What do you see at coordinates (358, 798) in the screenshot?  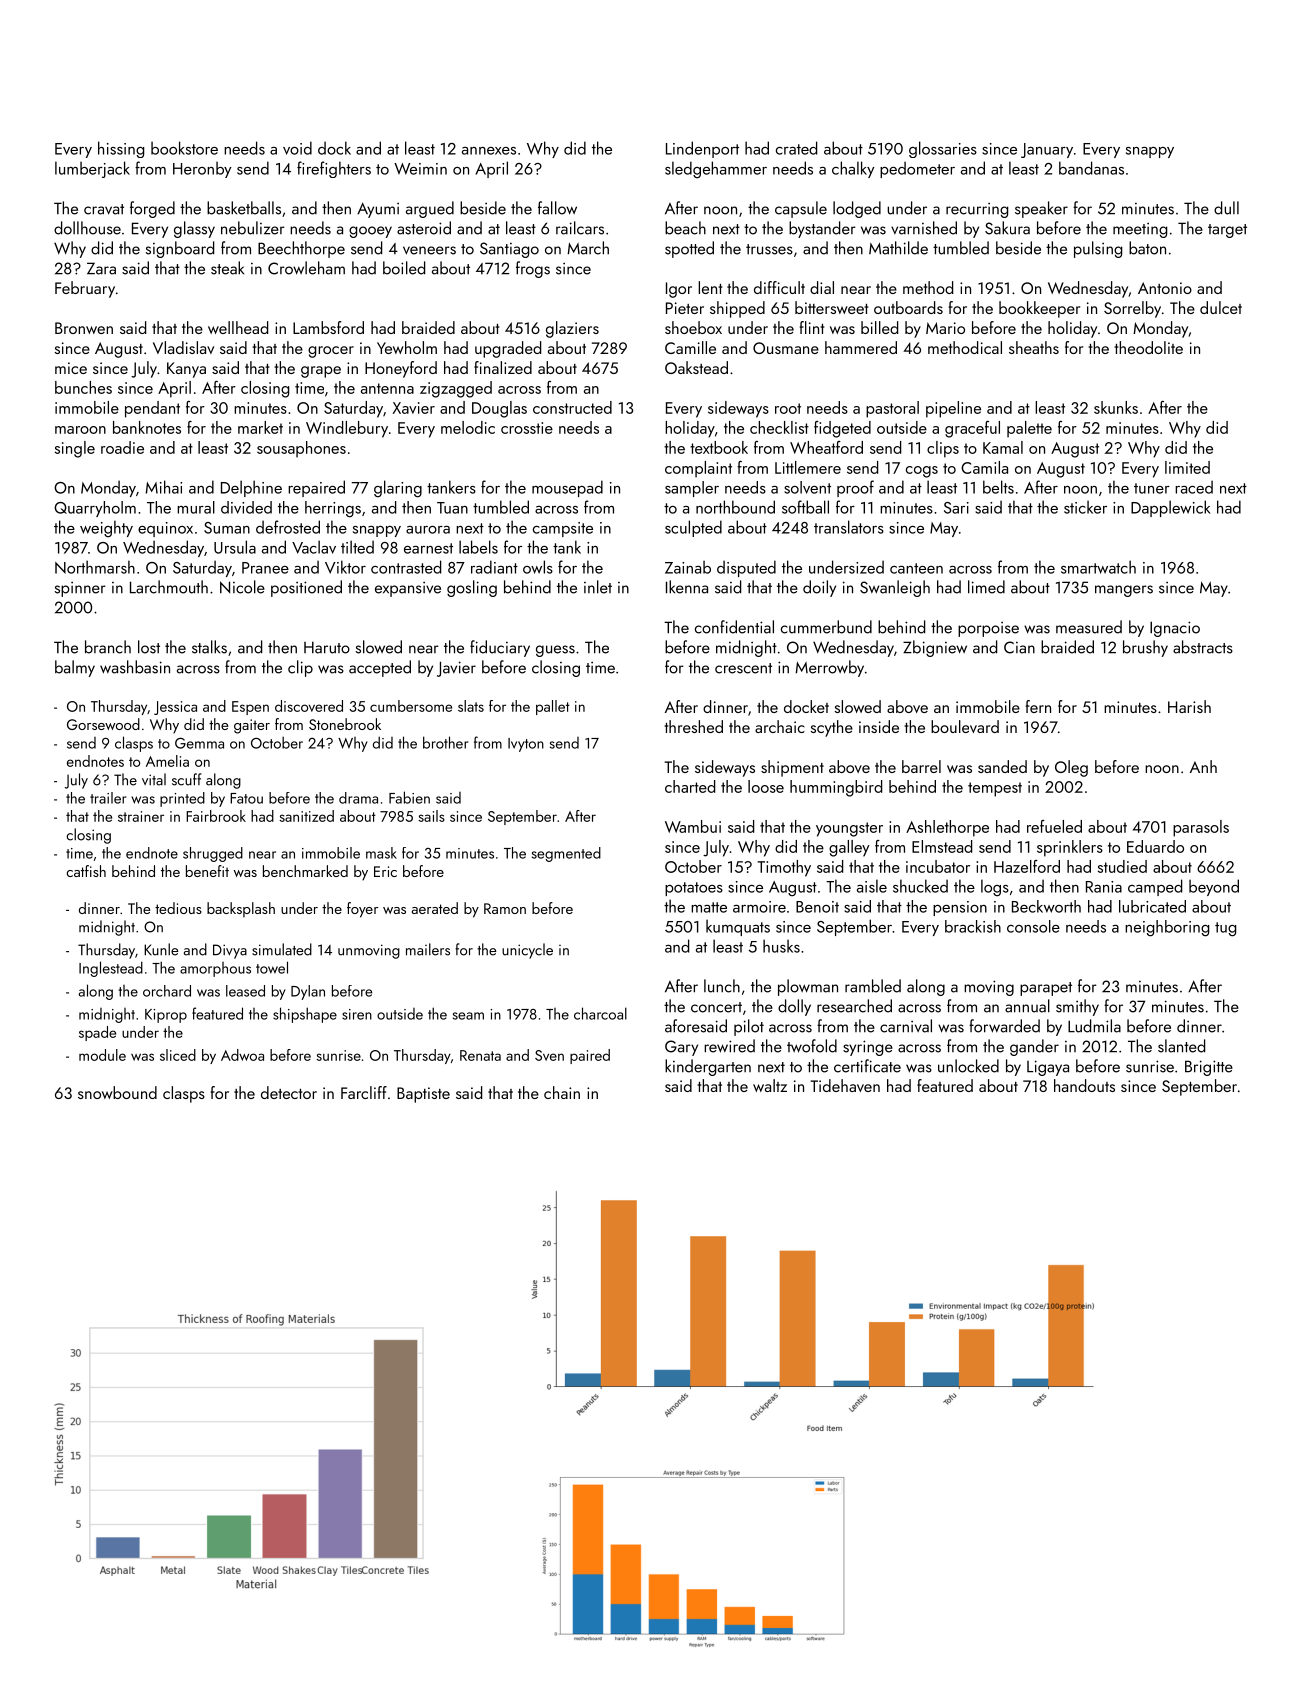 I see `drama` at bounding box center [358, 798].
